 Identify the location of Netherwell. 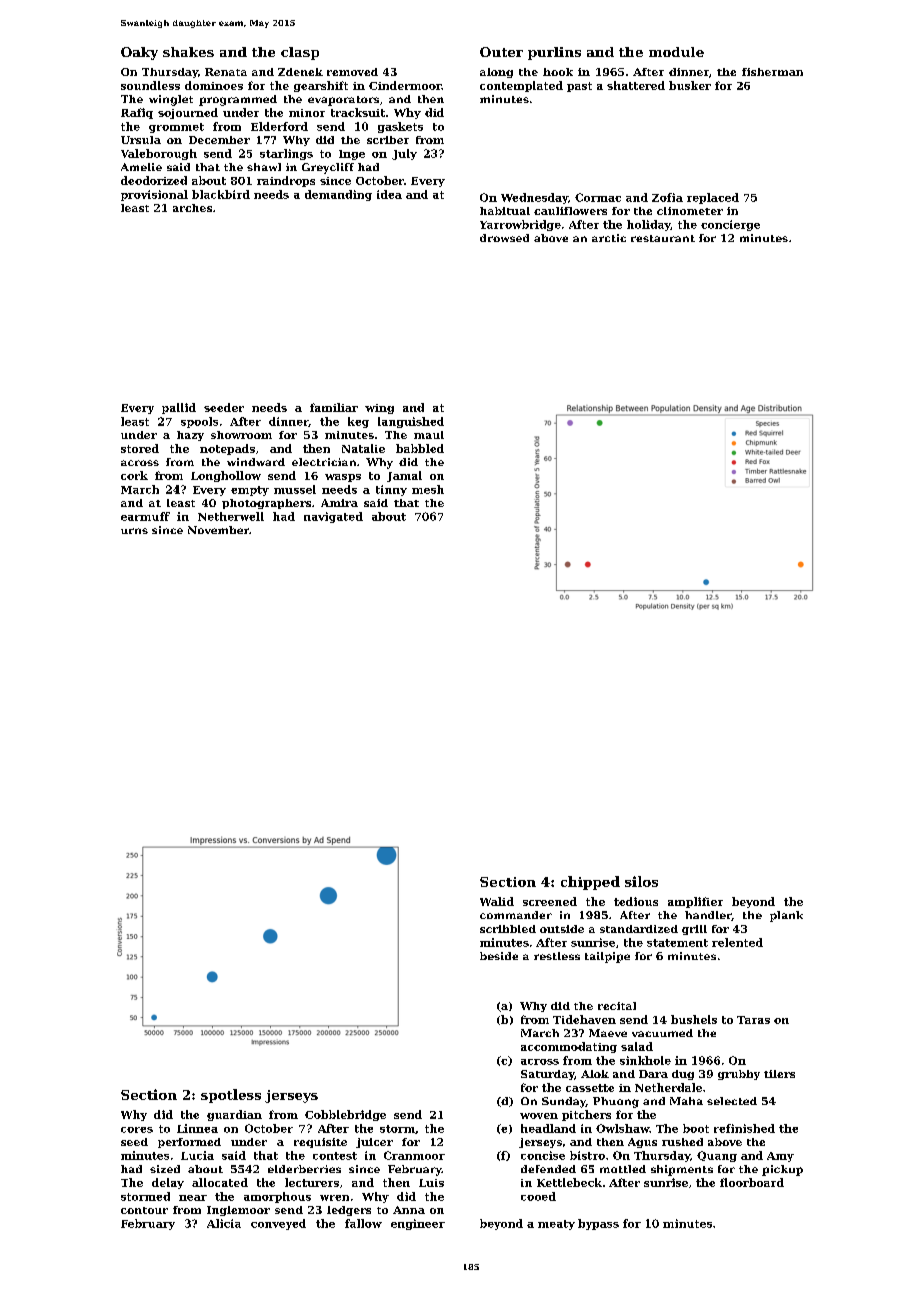
(231, 516).
